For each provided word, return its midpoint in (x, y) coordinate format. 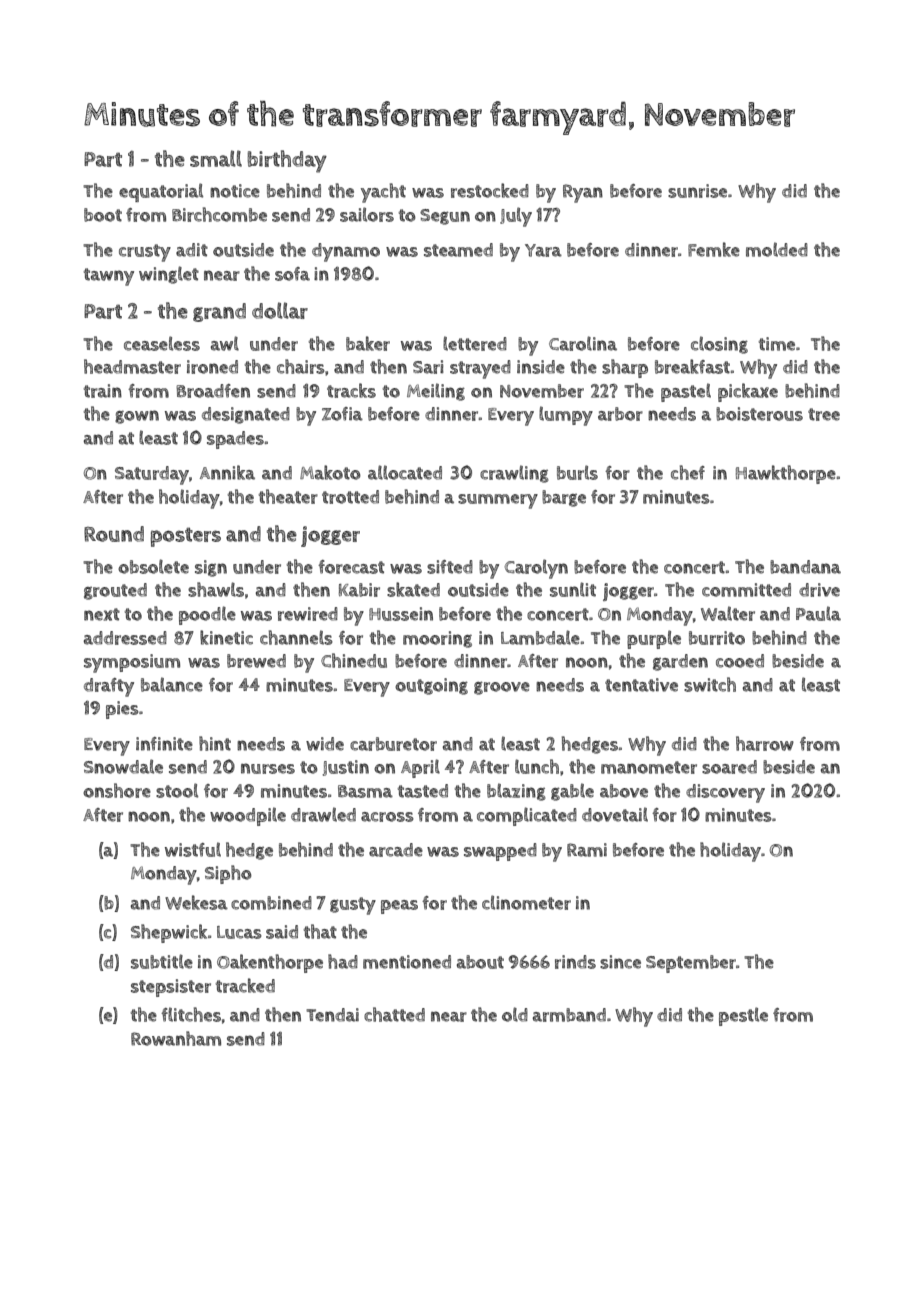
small (216, 158)
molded (777, 249)
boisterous (759, 414)
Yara (543, 250)
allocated (405, 472)
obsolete (153, 566)
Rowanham (176, 1038)
